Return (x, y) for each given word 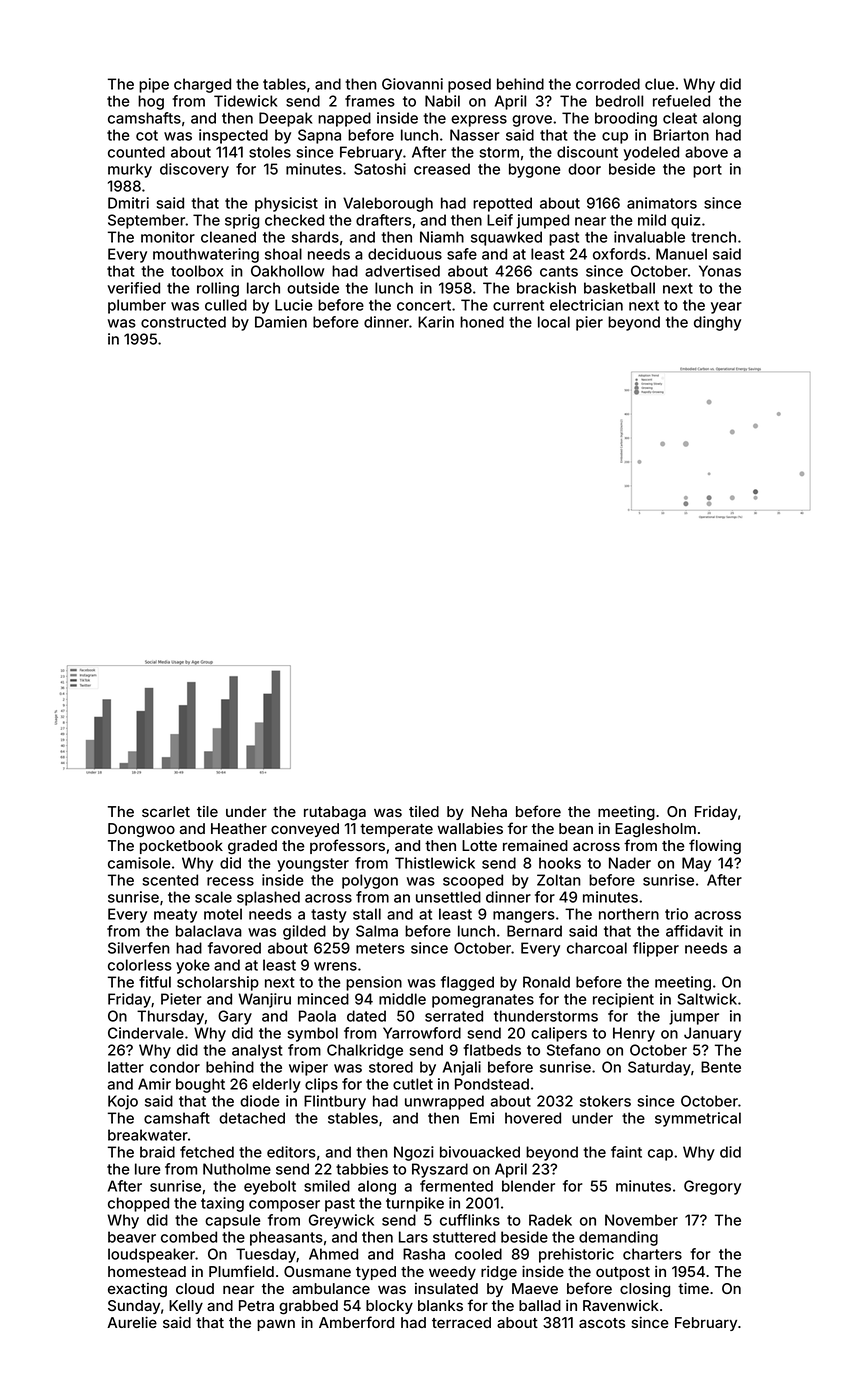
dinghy (717, 323)
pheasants (286, 1238)
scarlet (166, 811)
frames (370, 101)
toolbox (197, 271)
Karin (436, 322)
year (726, 308)
